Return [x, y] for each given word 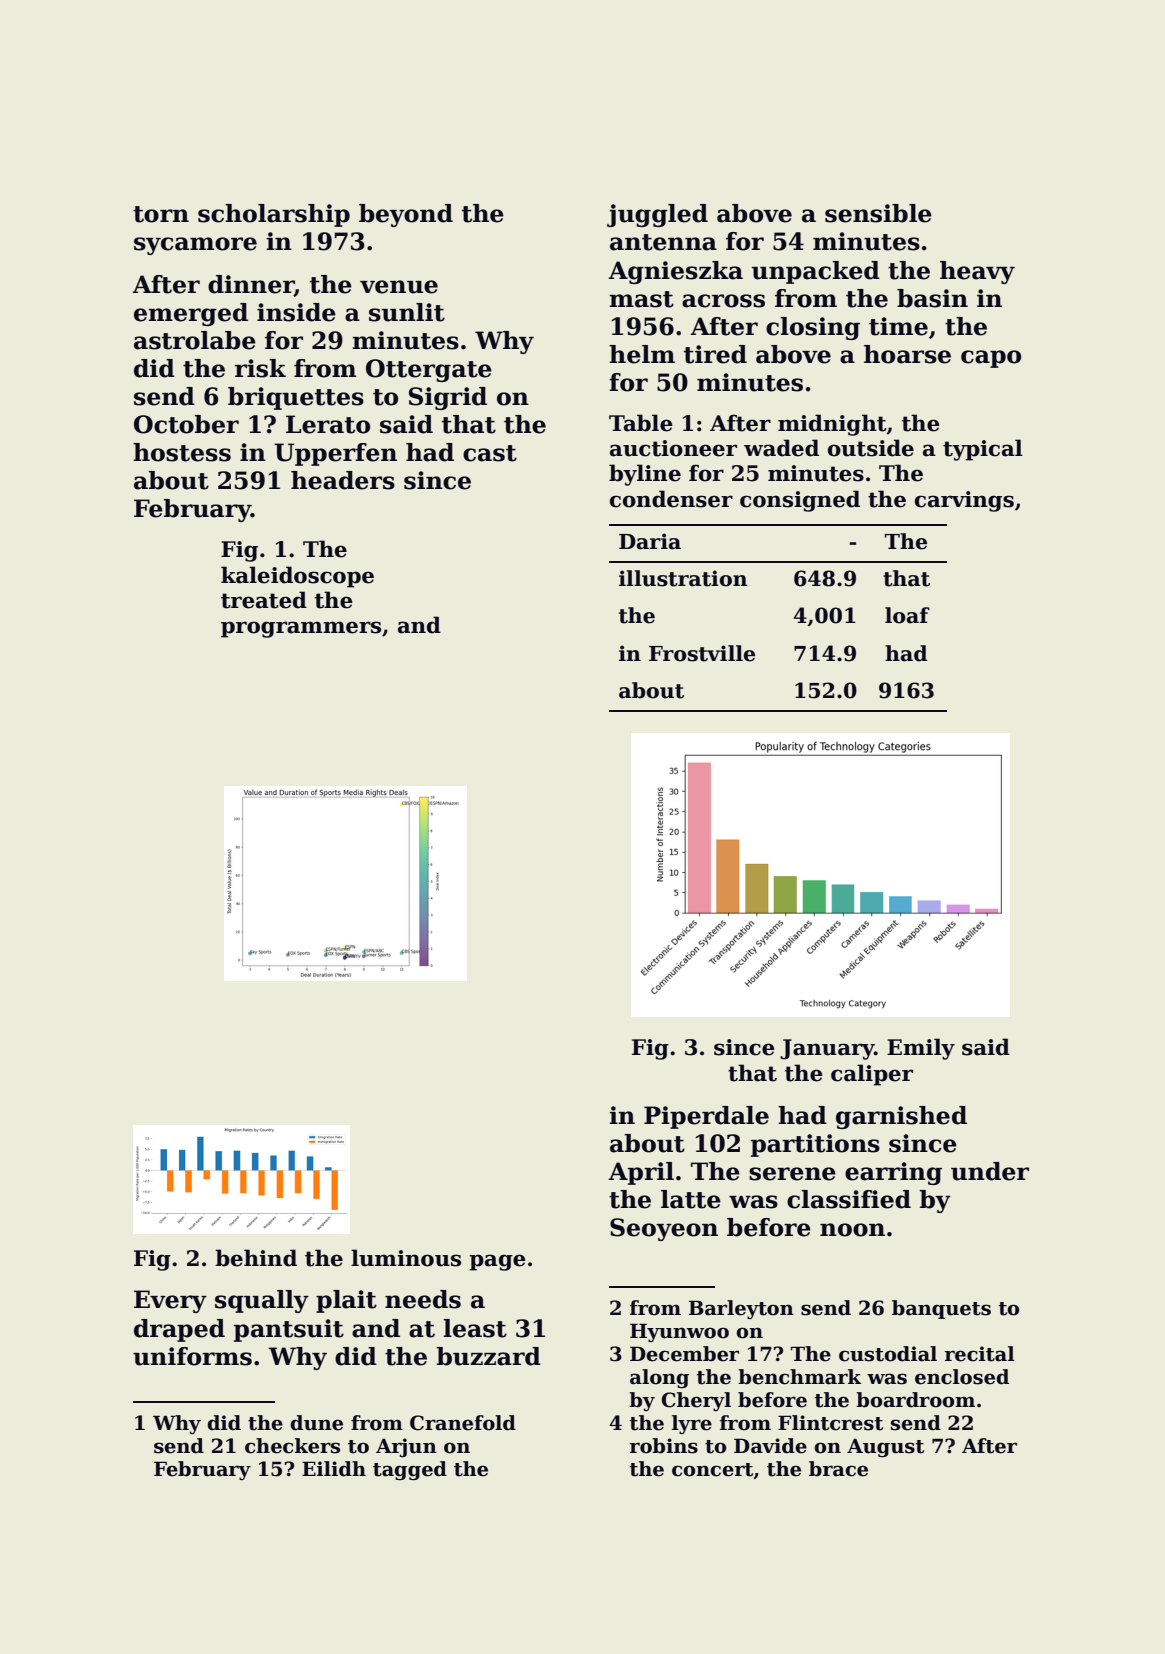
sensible [878, 213]
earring [893, 1173]
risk [260, 368]
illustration [683, 578]
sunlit [407, 312]
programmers [301, 629]
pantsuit [289, 1330]
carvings [964, 501]
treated [264, 600]
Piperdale [706, 1117]
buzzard [489, 1356]
